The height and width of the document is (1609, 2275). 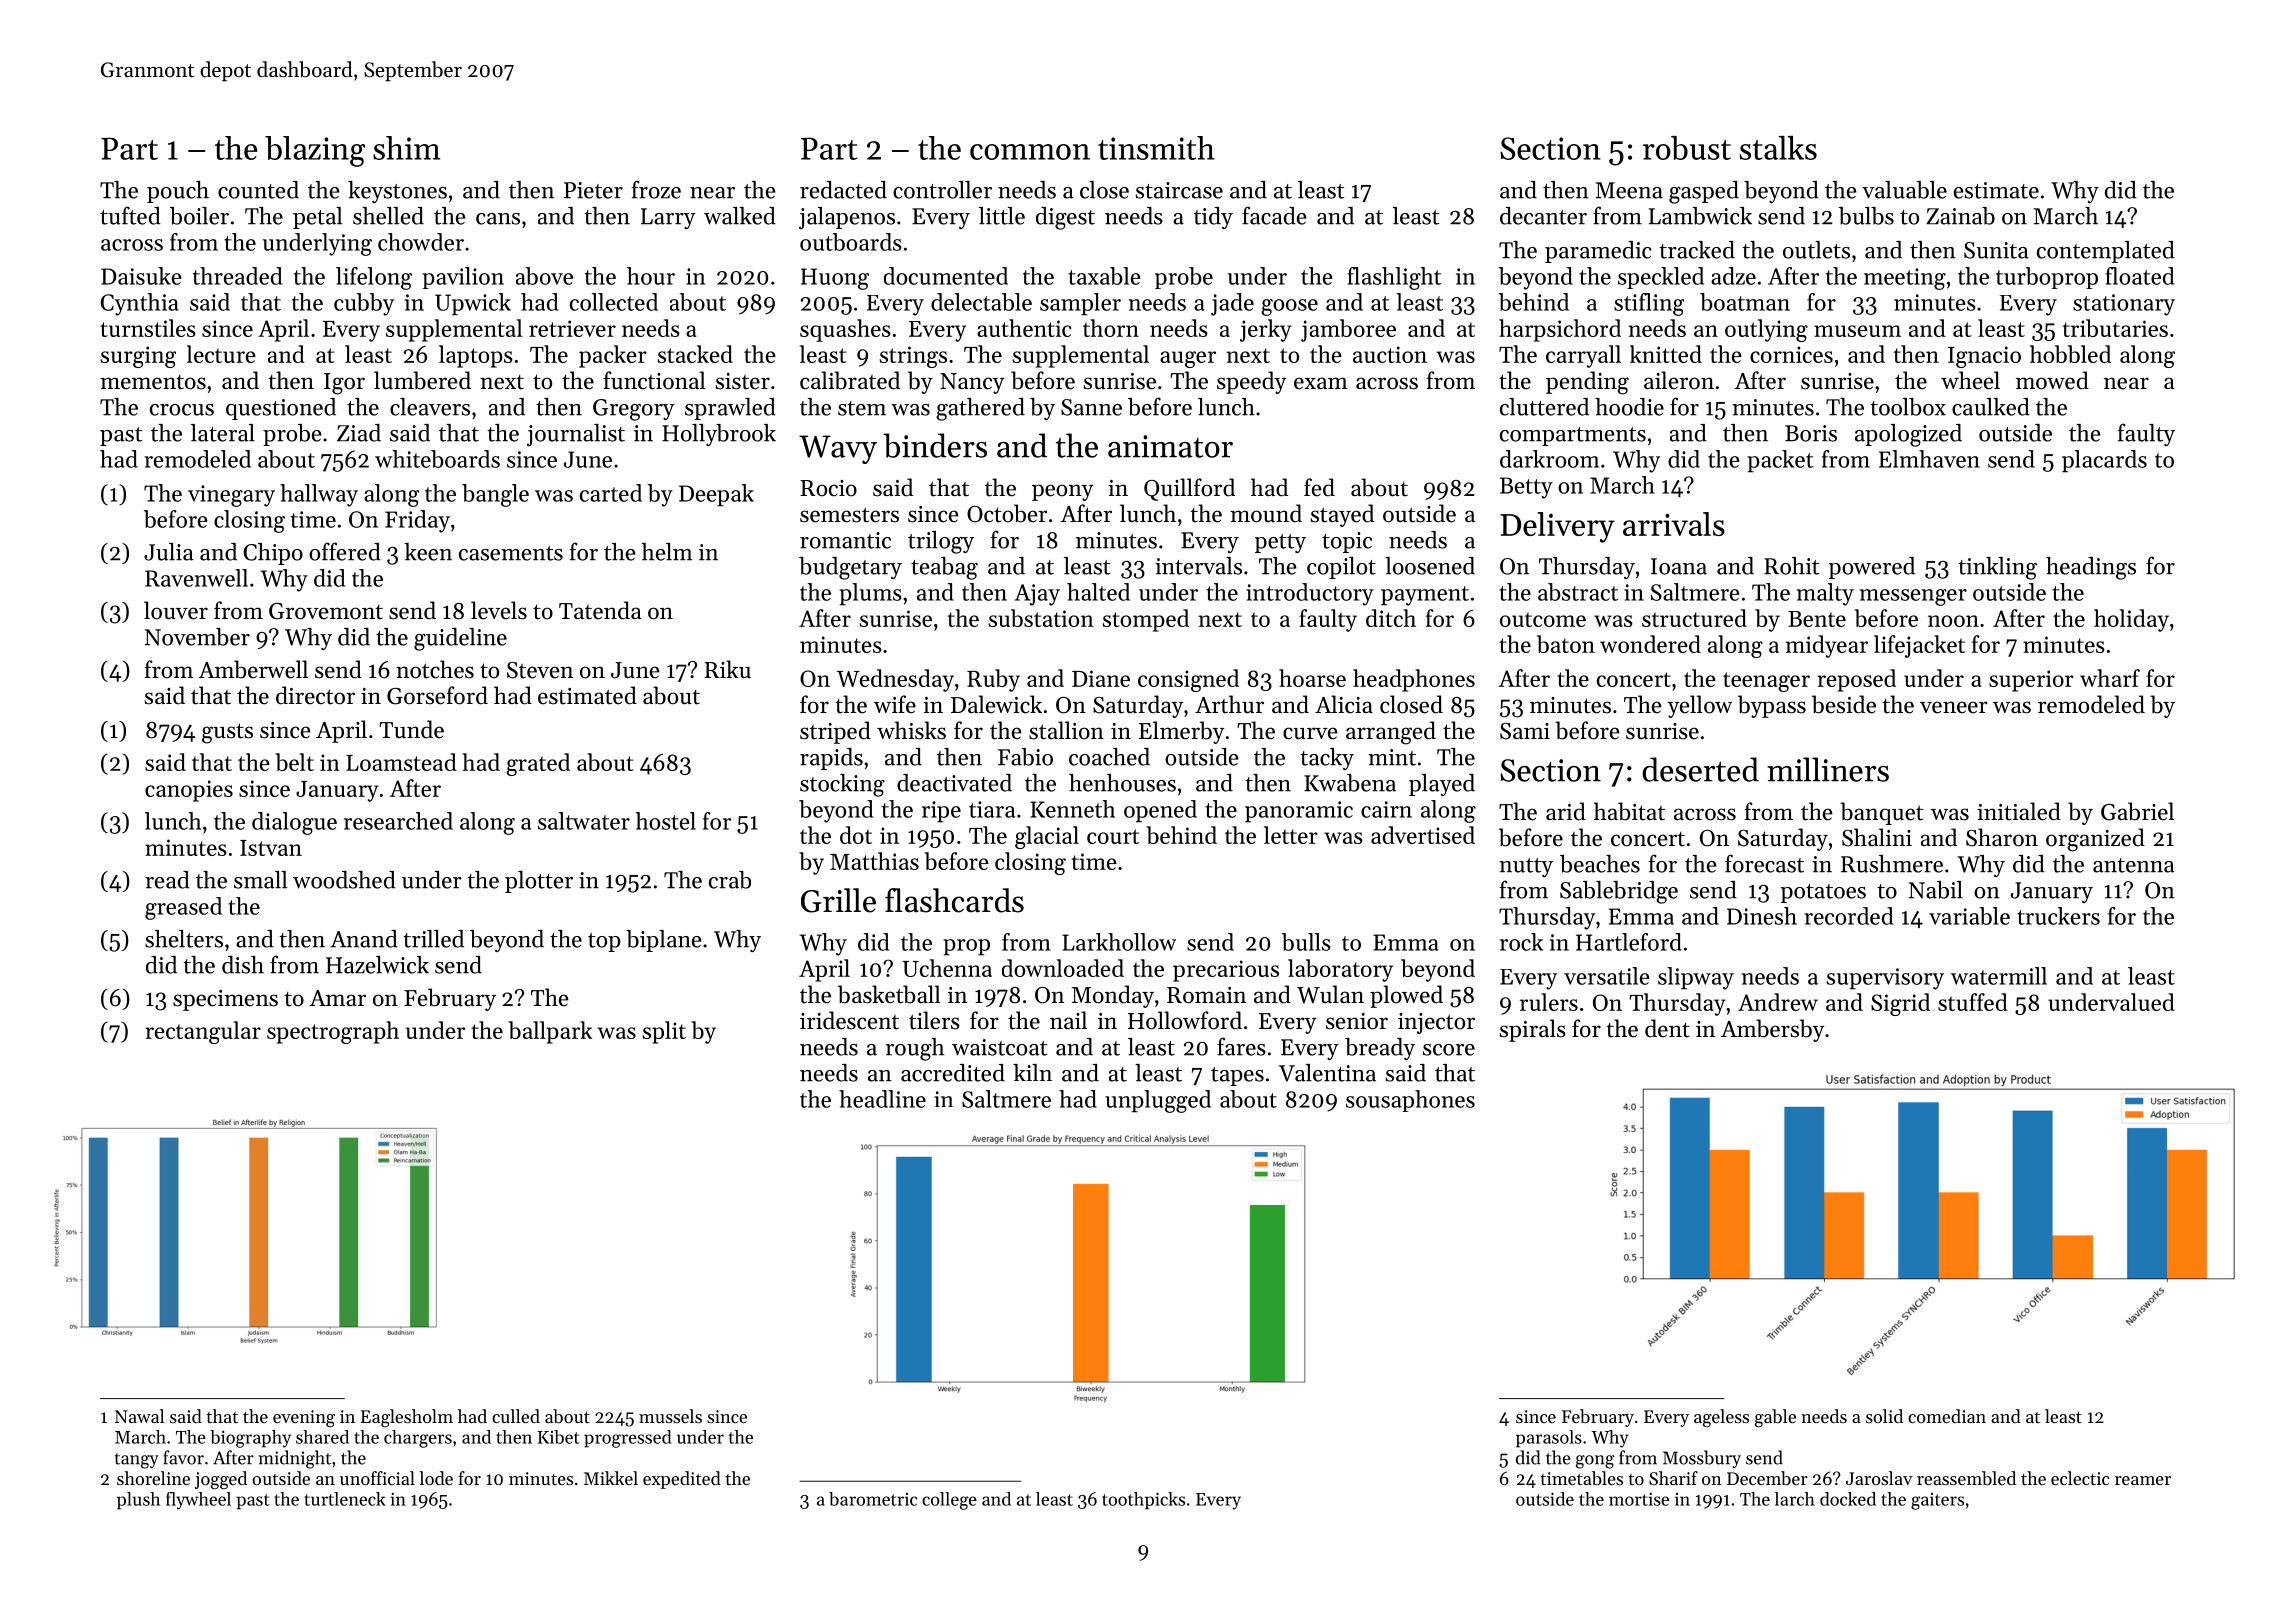 I want to click on solid, so click(x=1884, y=1416).
